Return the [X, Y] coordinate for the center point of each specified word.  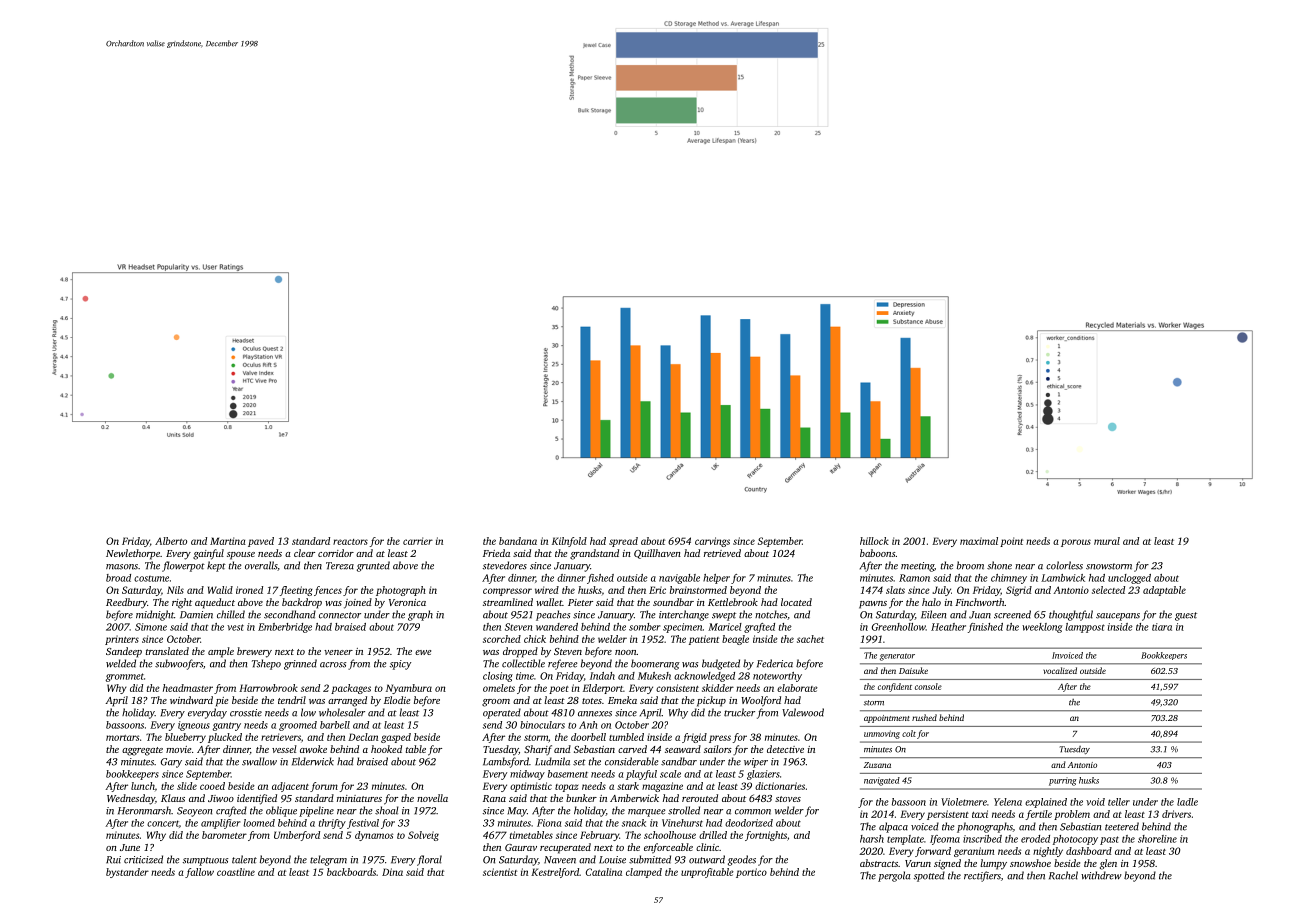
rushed [924, 717]
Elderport [603, 689]
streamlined [508, 602]
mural [1107, 541]
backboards [351, 872]
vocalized [1060, 670]
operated [502, 713]
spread [623, 542]
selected [1108, 590]
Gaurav [521, 847]
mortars [122, 738]
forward [933, 852]
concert [163, 823]
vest [235, 627]
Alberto [171, 541]
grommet [124, 677]
